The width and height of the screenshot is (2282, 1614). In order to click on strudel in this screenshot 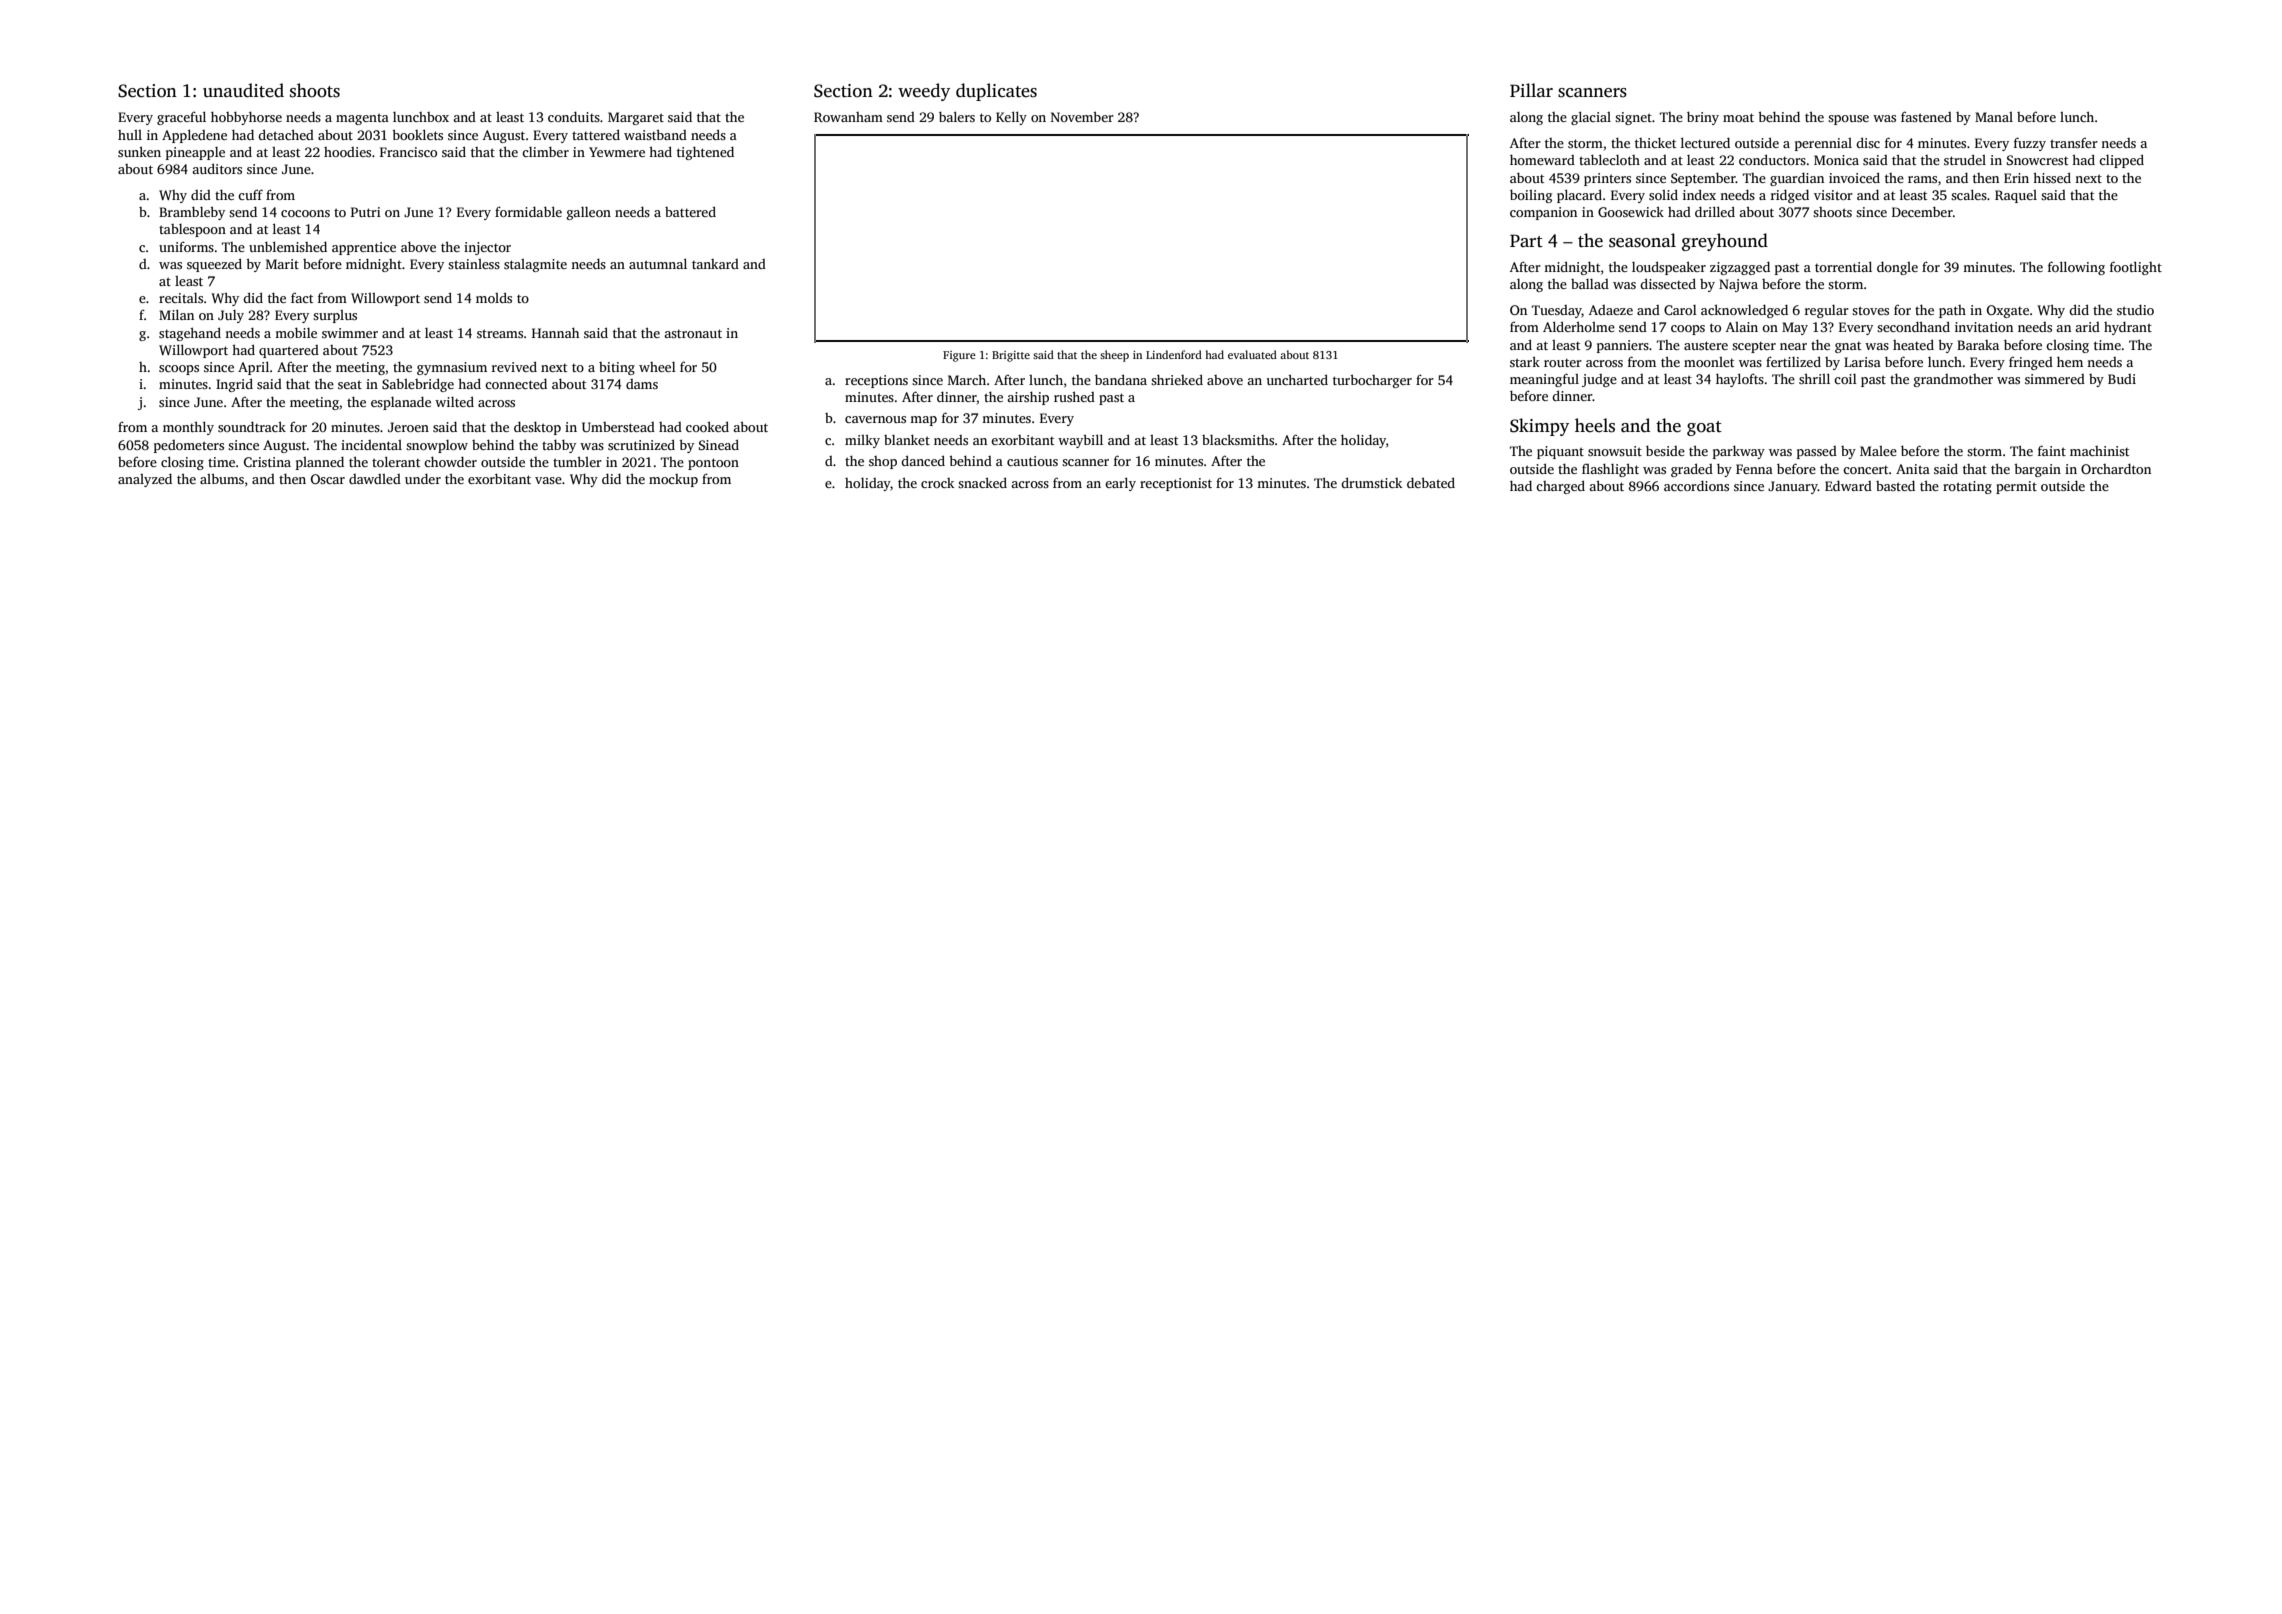, I will do `click(1965, 159)`.
